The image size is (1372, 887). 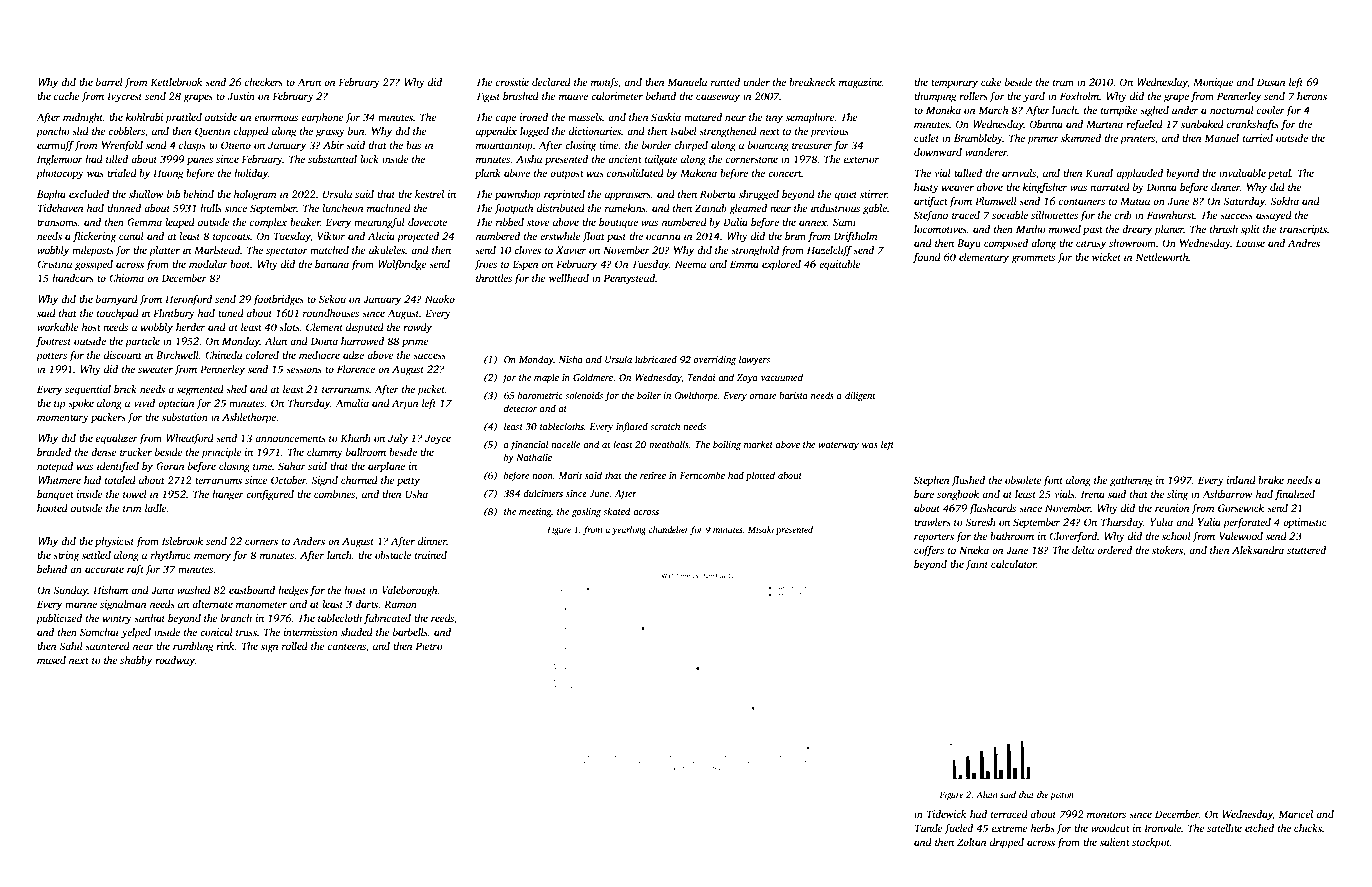 I want to click on lawyers, so click(x=754, y=360).
